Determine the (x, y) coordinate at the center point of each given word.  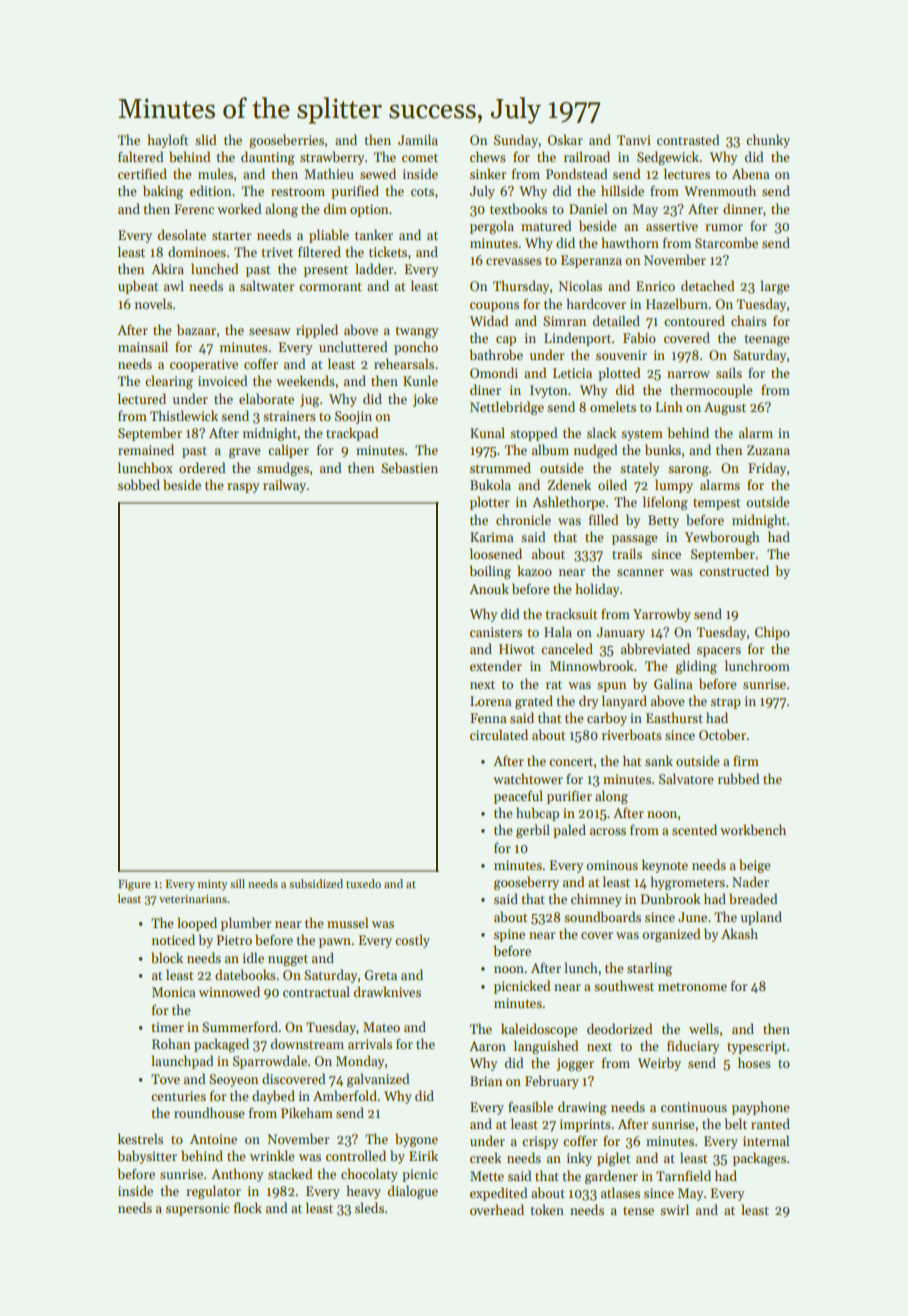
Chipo (772, 633)
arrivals (370, 1043)
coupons (494, 307)
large (775, 287)
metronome (692, 987)
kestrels (140, 1138)
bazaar (196, 329)
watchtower (528, 778)
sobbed (139, 484)
